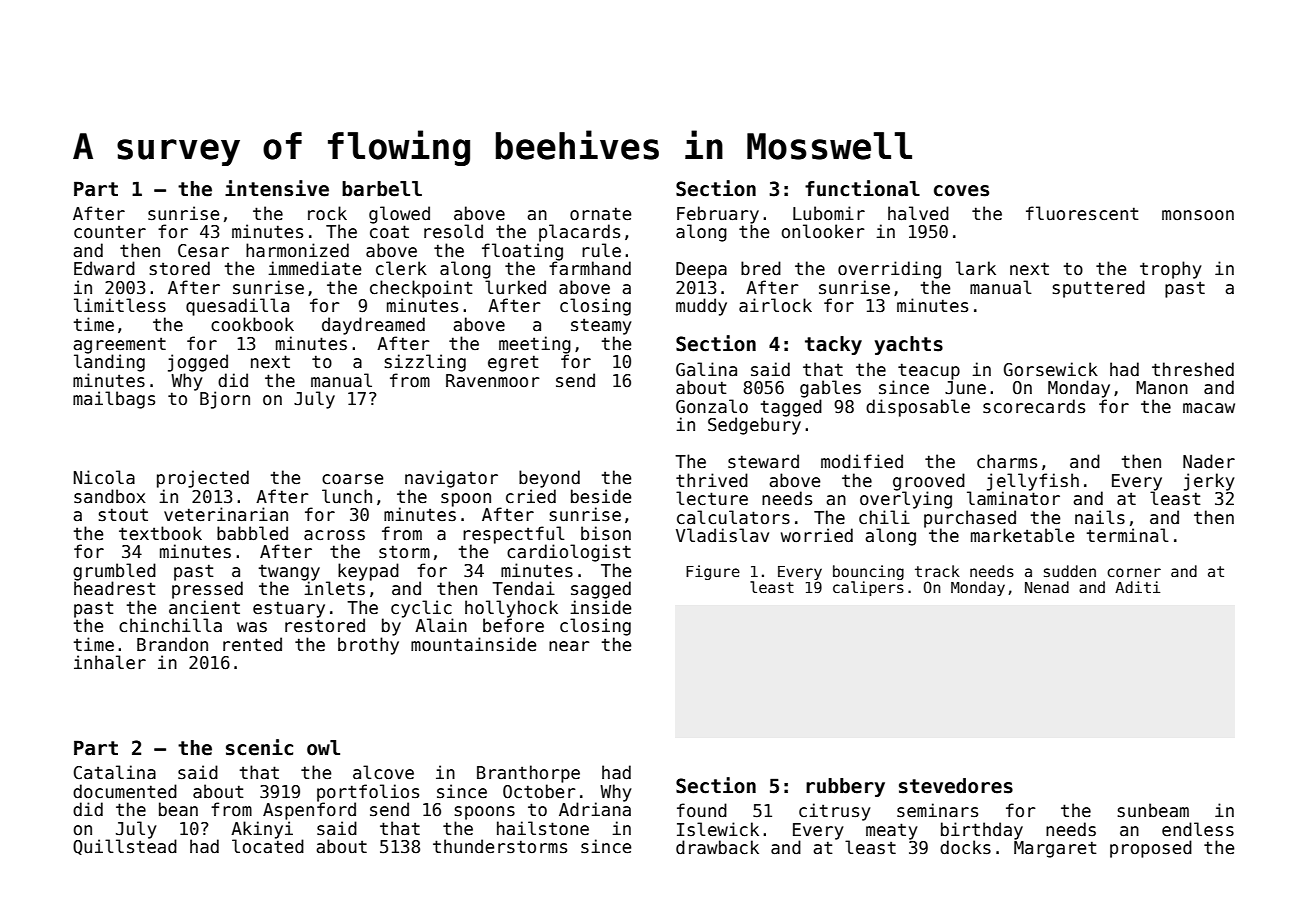 The width and height of the screenshot is (1308, 924). Describe the element at coordinates (976, 268) in the screenshot. I see `lark` at that location.
